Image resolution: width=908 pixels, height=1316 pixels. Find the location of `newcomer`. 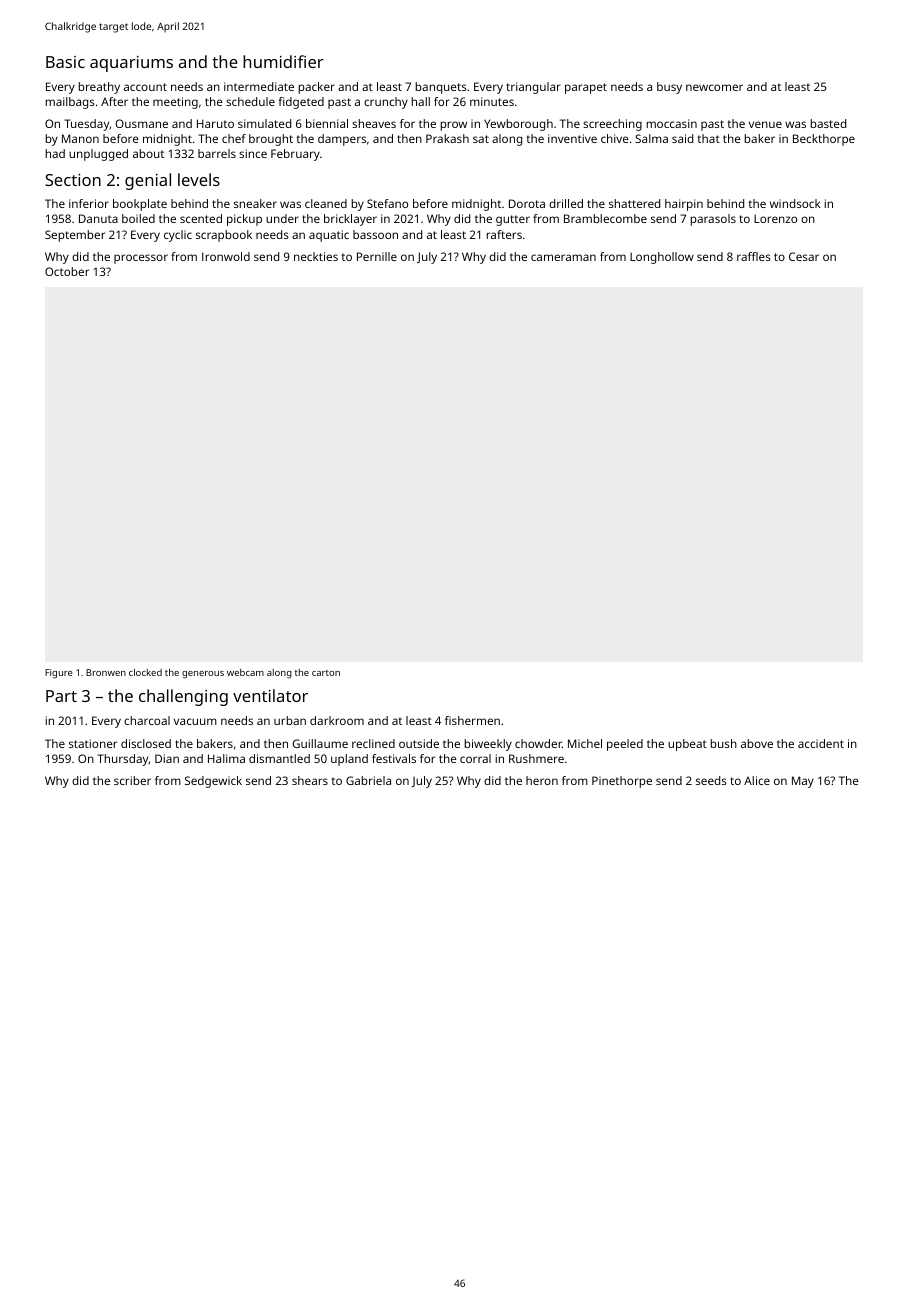

newcomer is located at coordinates (714, 87).
